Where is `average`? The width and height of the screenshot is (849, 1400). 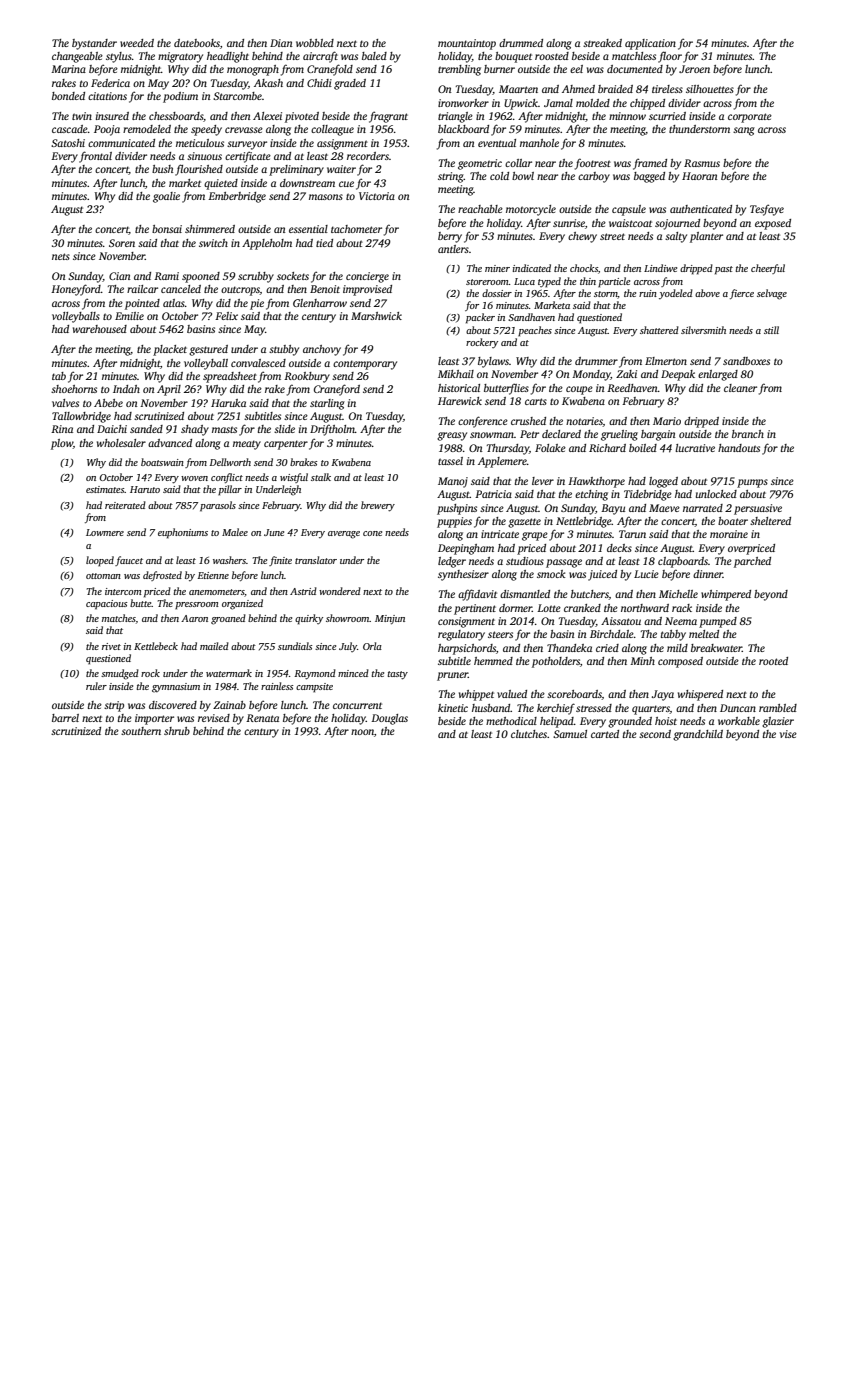
average is located at coordinates (344, 535).
